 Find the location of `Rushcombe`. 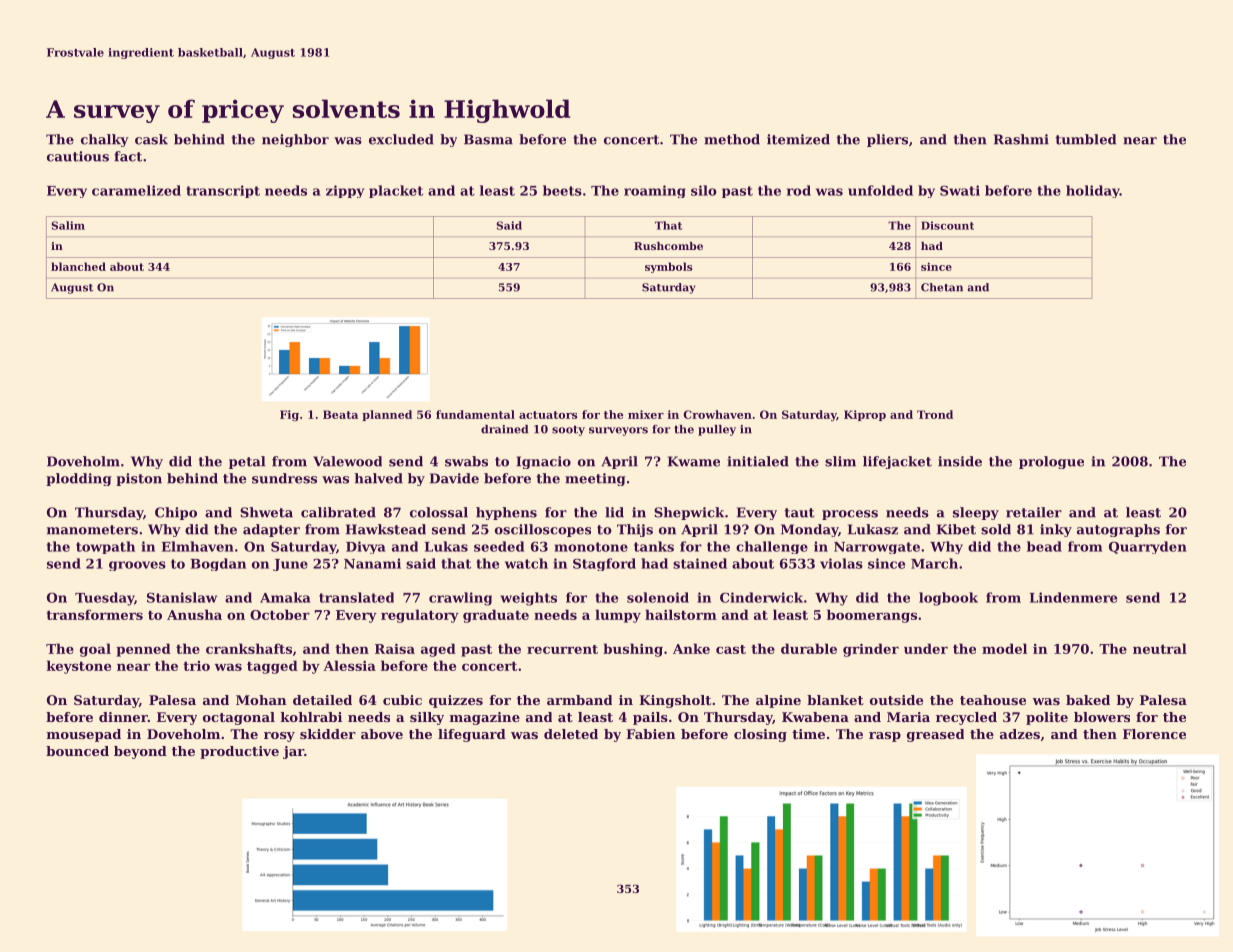

Rushcombe is located at coordinates (668, 246).
